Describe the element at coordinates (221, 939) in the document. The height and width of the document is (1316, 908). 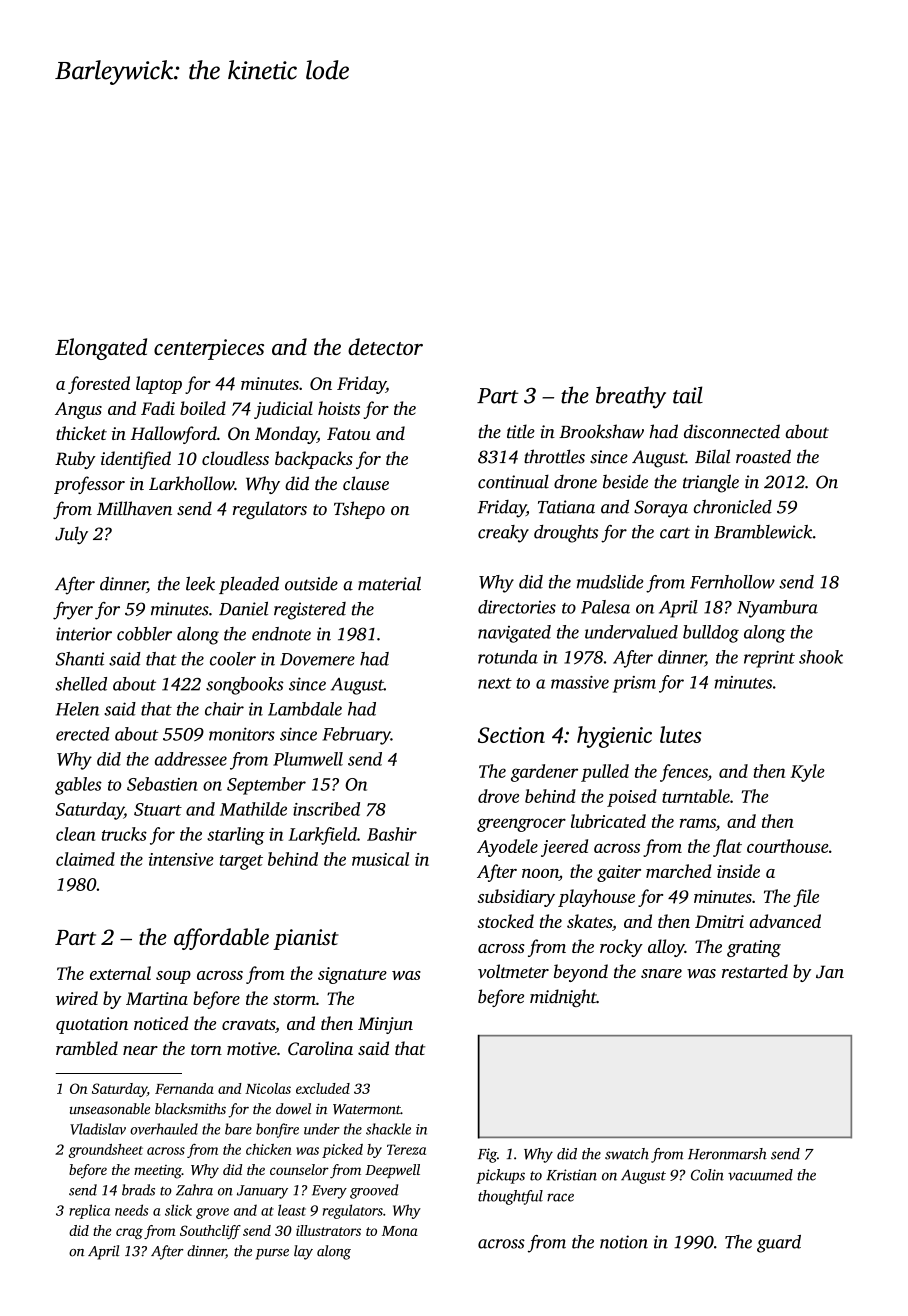
I see `affordable` at that location.
